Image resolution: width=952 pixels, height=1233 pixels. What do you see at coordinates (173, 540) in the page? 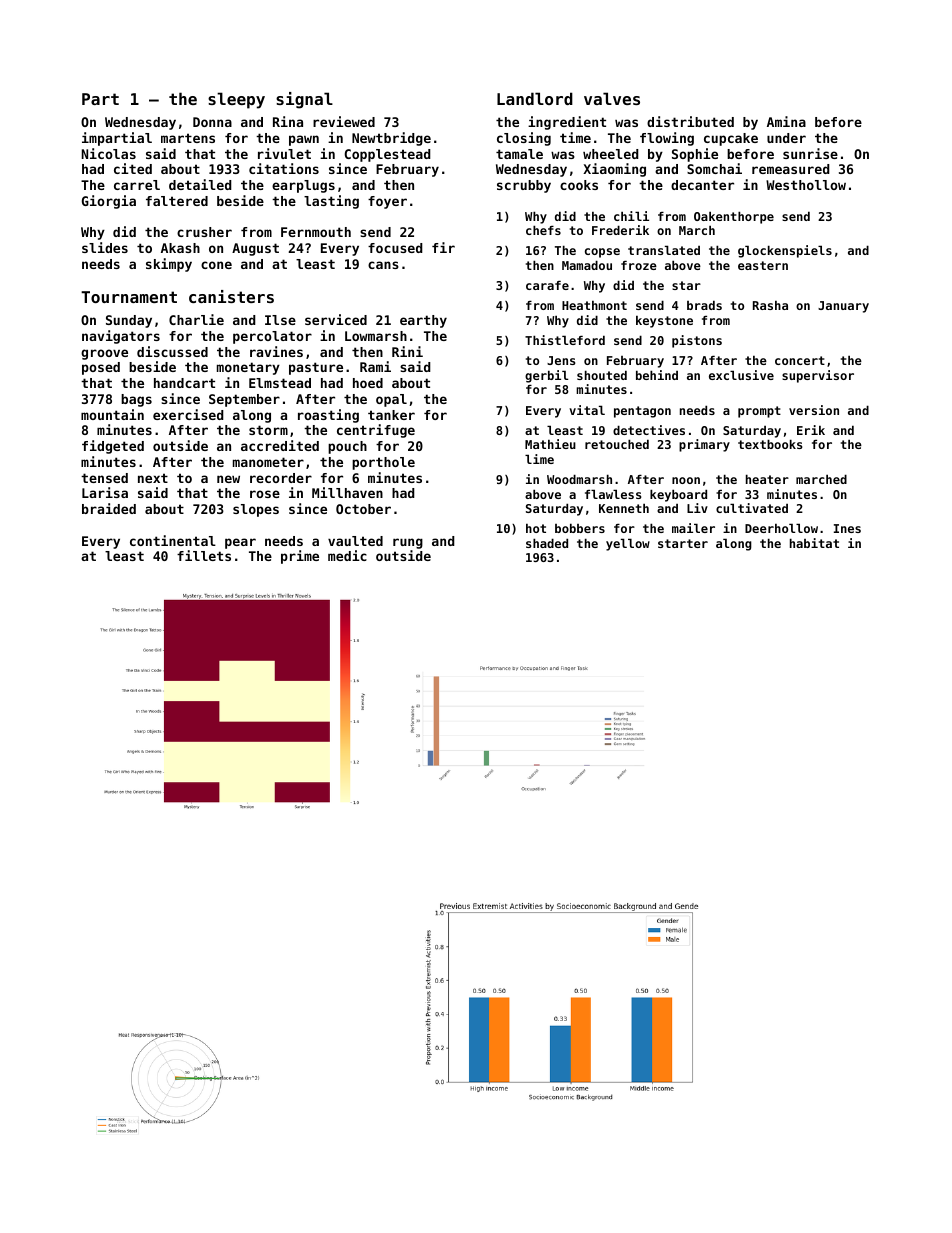
I see `continental` at bounding box center [173, 540].
